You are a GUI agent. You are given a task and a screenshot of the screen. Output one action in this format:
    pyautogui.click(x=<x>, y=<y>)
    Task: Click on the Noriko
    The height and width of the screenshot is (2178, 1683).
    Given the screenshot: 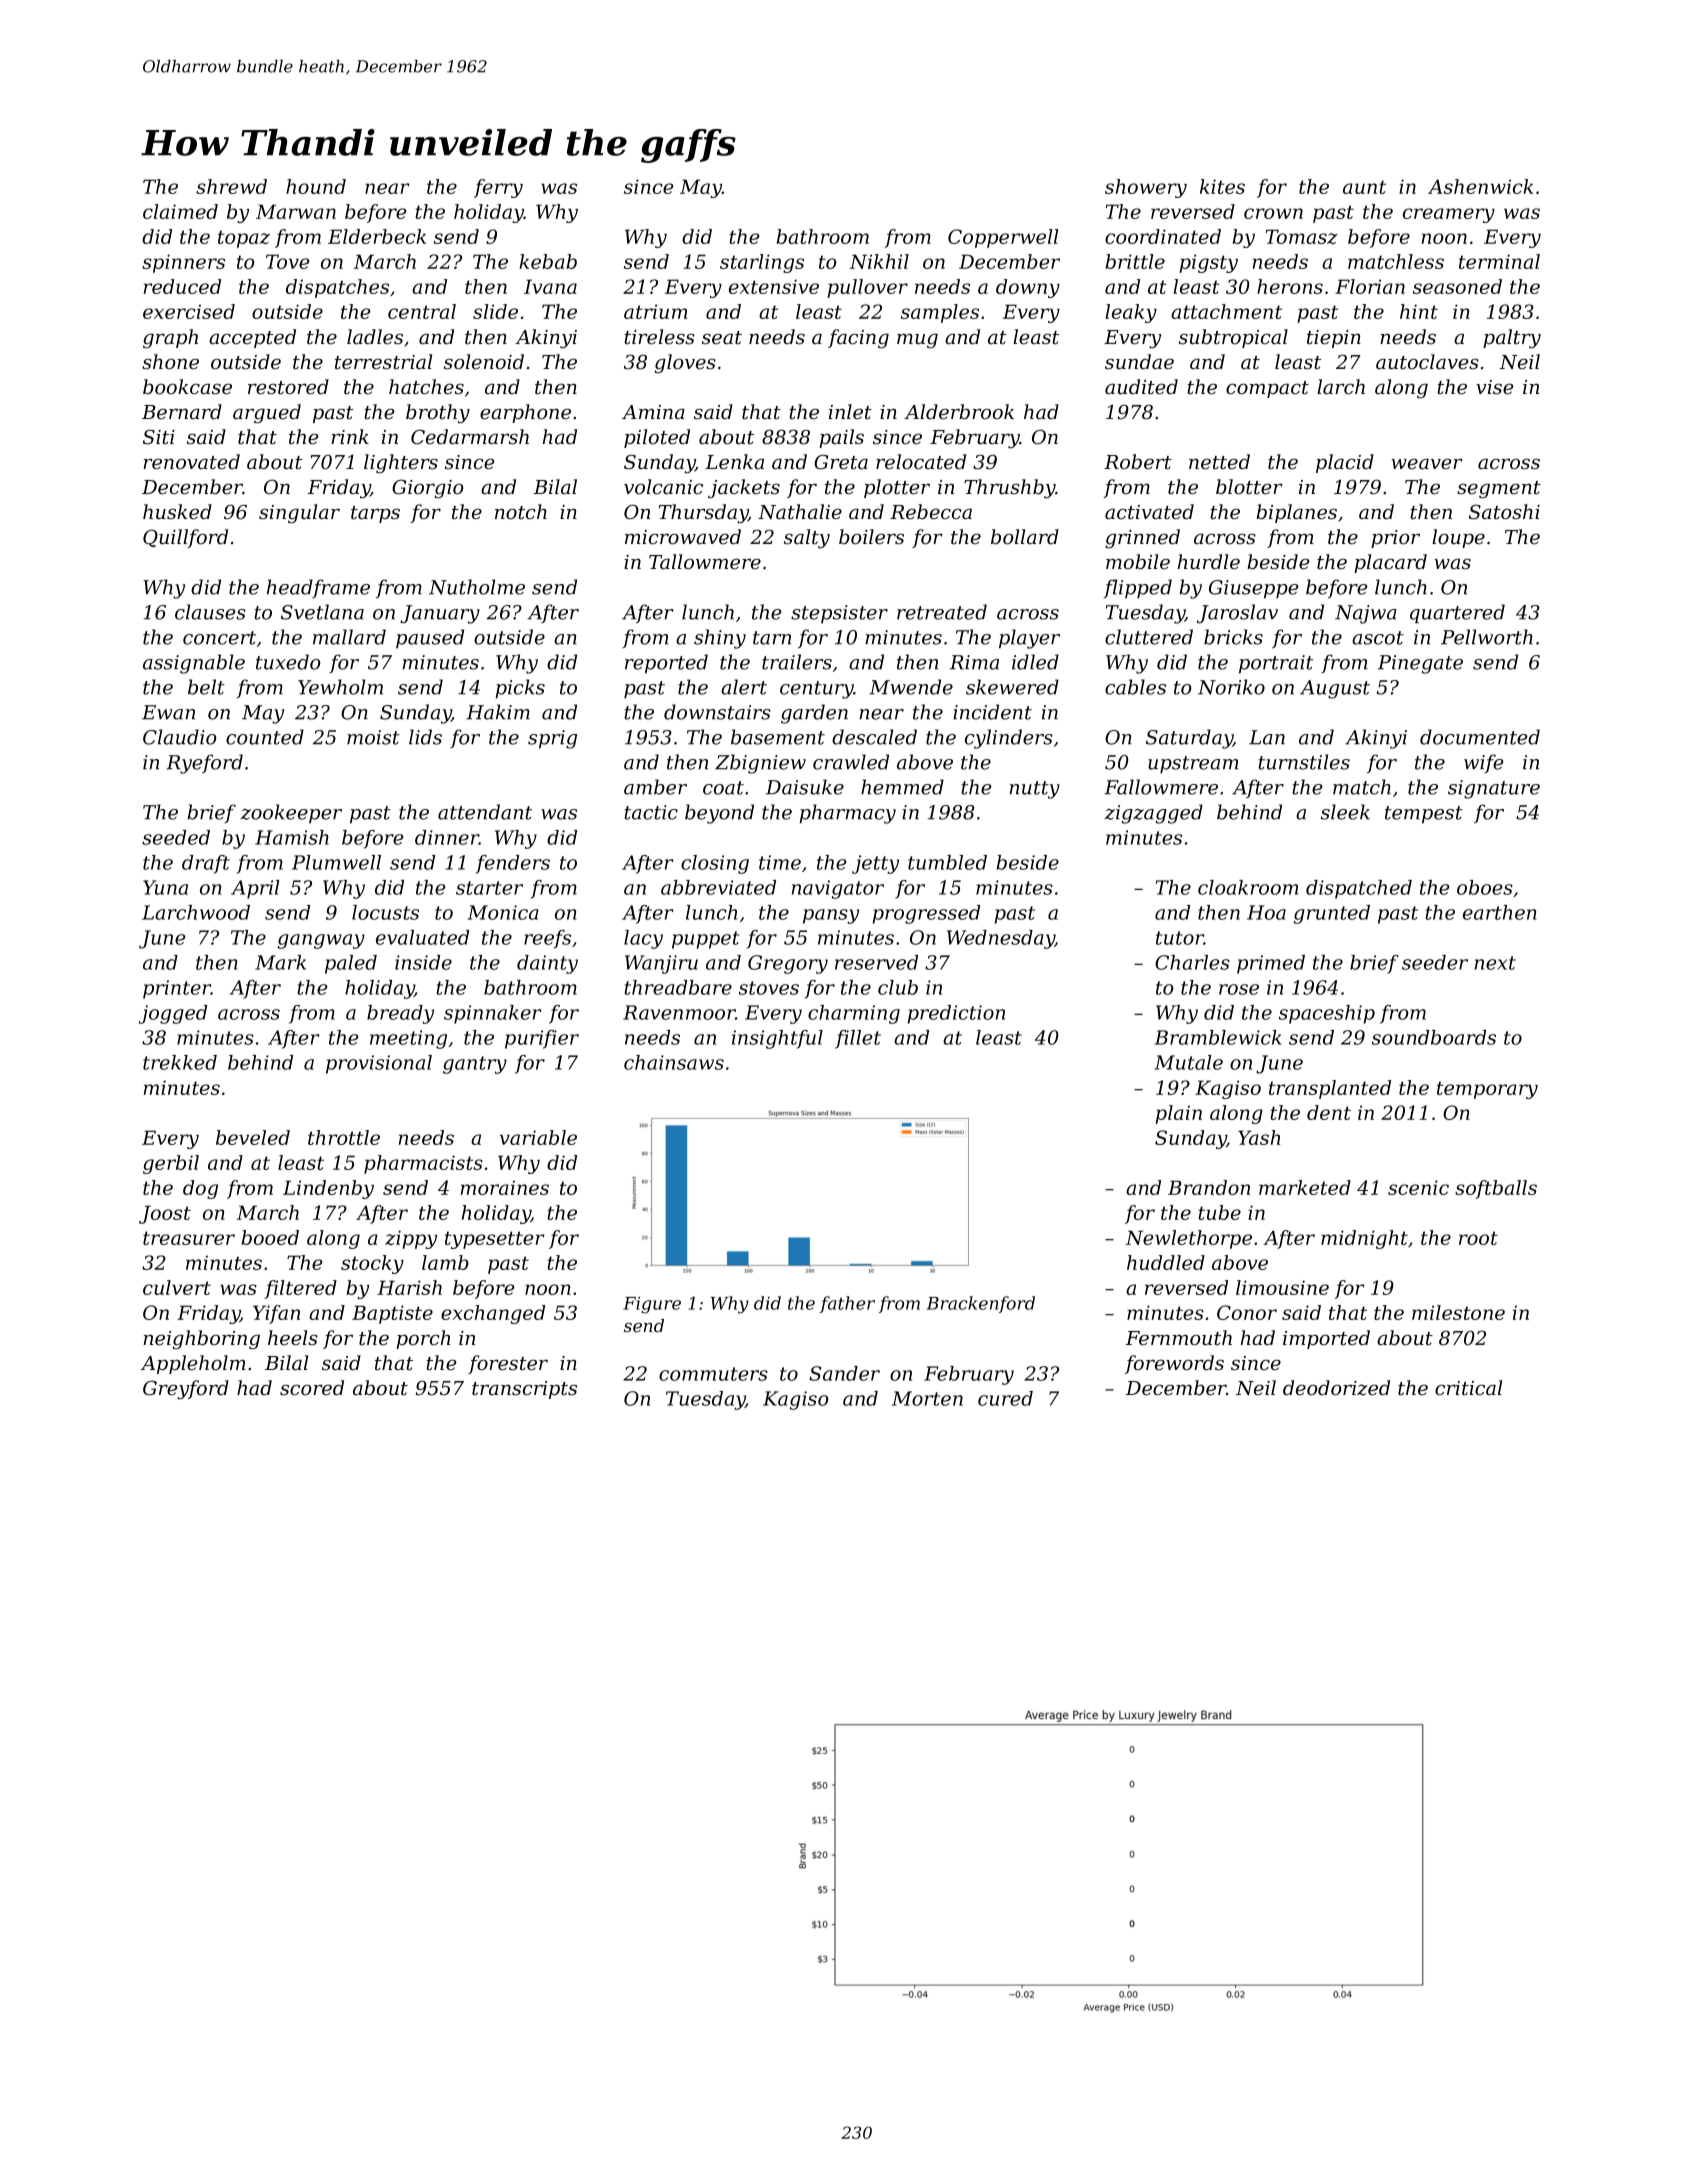 What is the action you would take?
    pyautogui.click(x=1231, y=687)
